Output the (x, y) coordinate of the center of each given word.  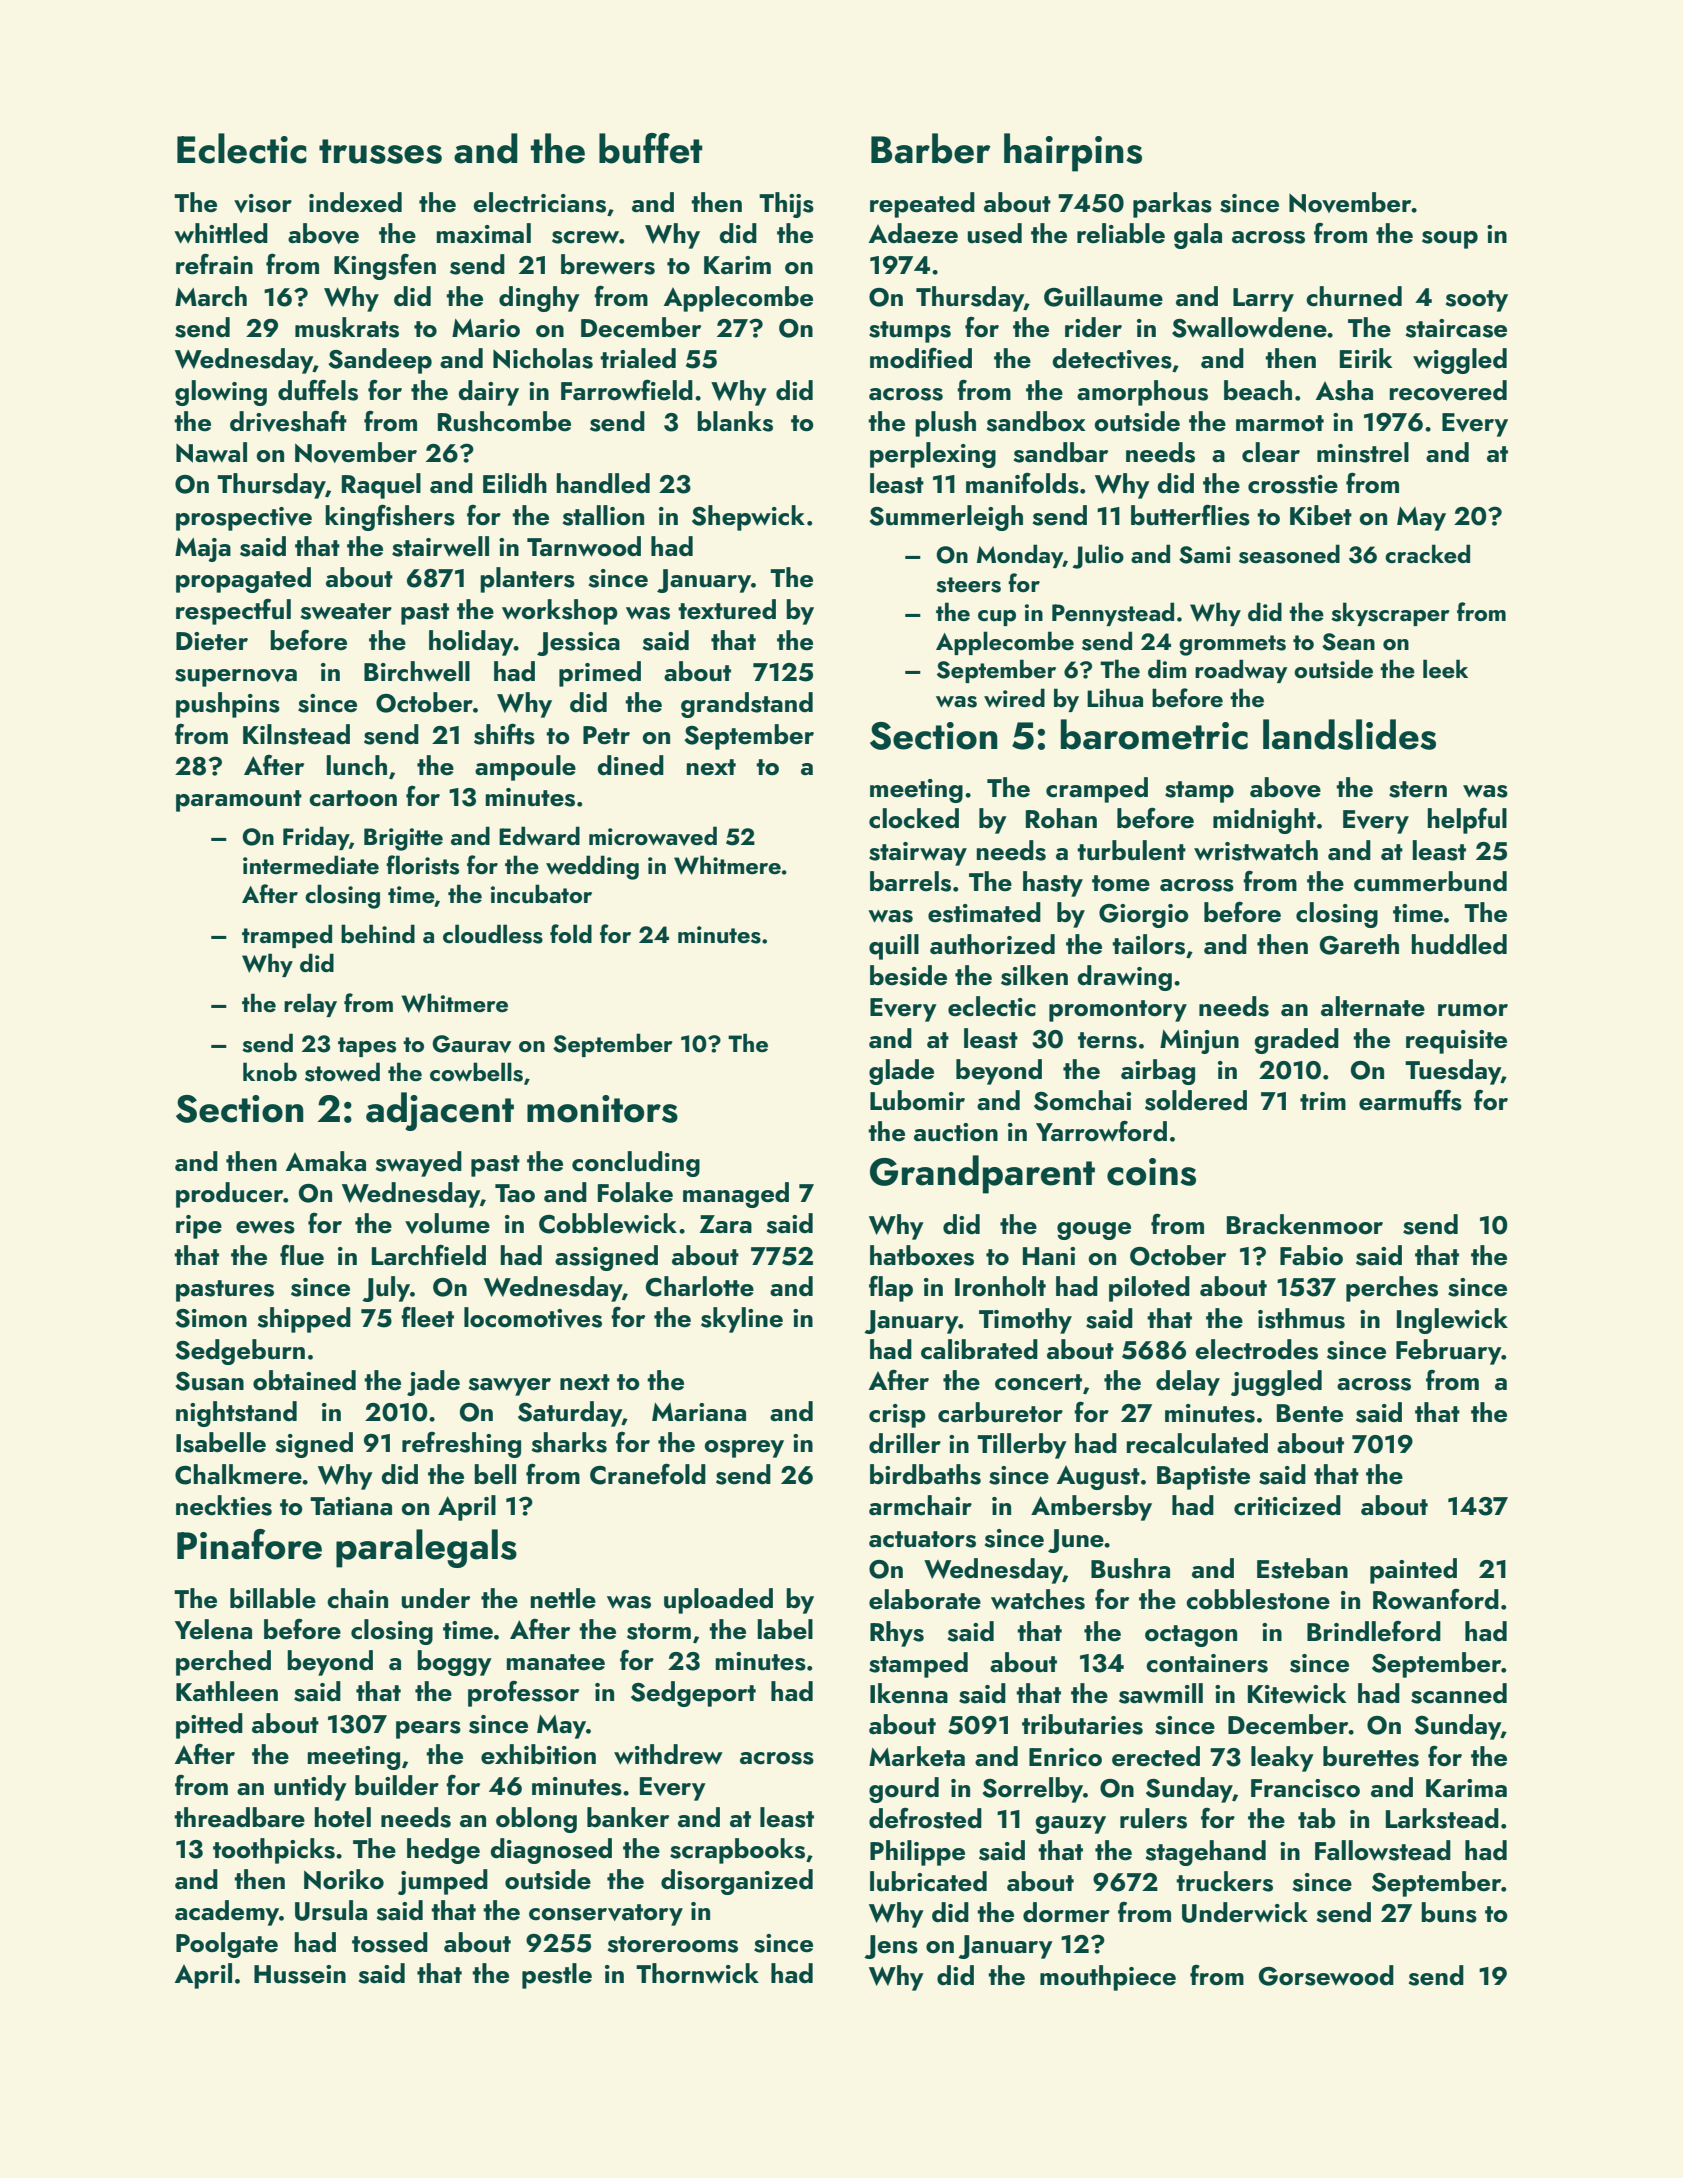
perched (223, 1663)
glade (901, 1072)
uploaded (718, 1601)
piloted (1149, 1289)
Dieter (212, 641)
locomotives (533, 1317)
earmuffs (1410, 1100)
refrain (214, 264)
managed (736, 1195)
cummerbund (1430, 881)
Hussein (300, 1974)
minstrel (1363, 452)
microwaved (653, 836)
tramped (287, 936)
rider (1093, 327)
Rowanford (1436, 1599)
